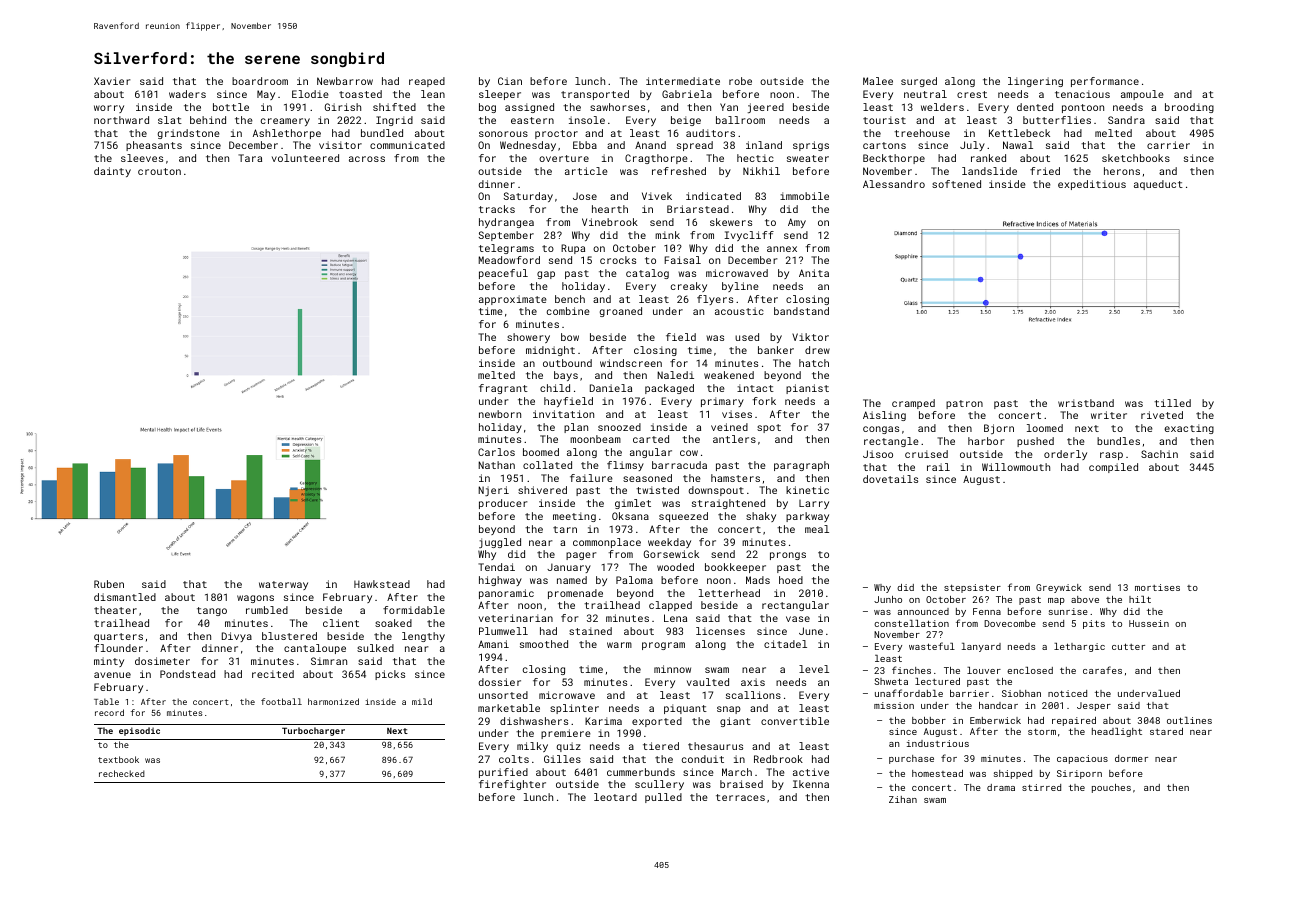 The width and height of the screenshot is (1308, 924). Describe the element at coordinates (791, 580) in the screenshot. I see `hoed` at that location.
